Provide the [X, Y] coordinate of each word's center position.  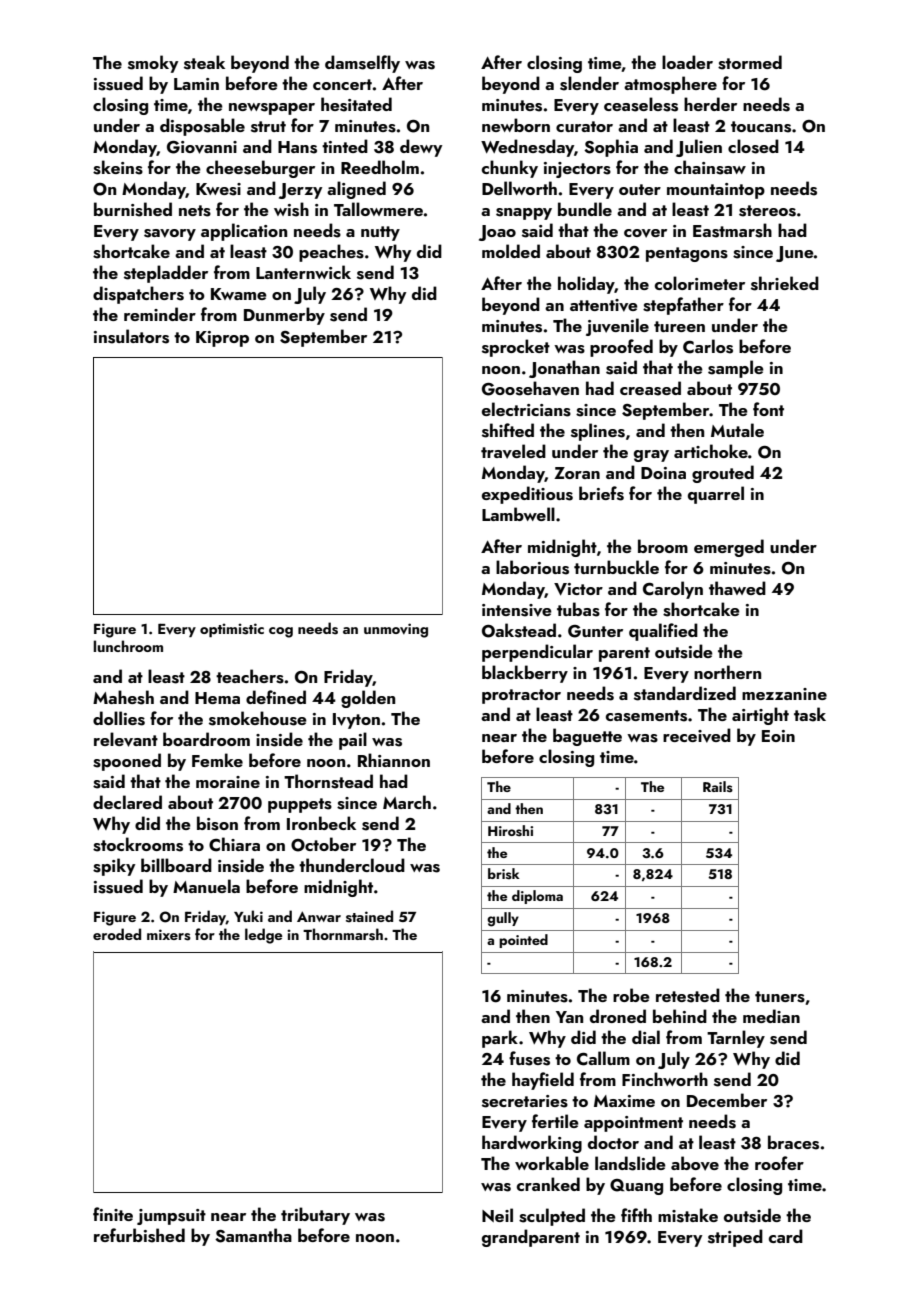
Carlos [708, 346]
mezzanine [784, 694]
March [407, 802]
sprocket [516, 348]
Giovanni [202, 147]
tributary [315, 1216]
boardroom [206, 739]
